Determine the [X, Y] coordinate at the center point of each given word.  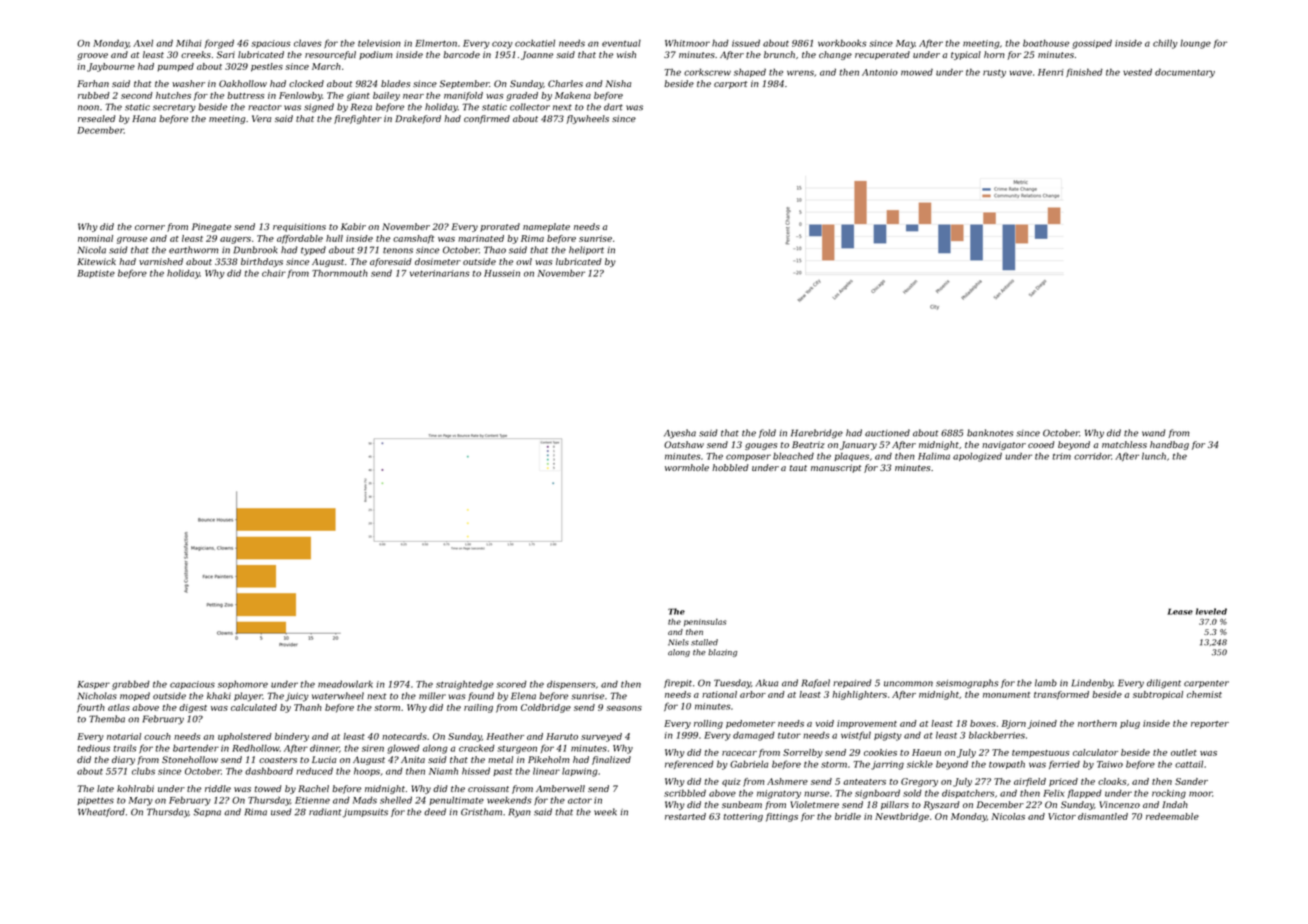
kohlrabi [135, 788]
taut [798, 468]
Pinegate [211, 227]
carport [730, 85]
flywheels [587, 119]
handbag [1169, 445]
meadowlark [345, 684]
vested [1137, 72]
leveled [1211, 611]
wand [1154, 433]
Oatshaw [684, 444]
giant [358, 96]
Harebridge [817, 434]
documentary [1185, 73]
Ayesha [680, 434]
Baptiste [96, 274]
